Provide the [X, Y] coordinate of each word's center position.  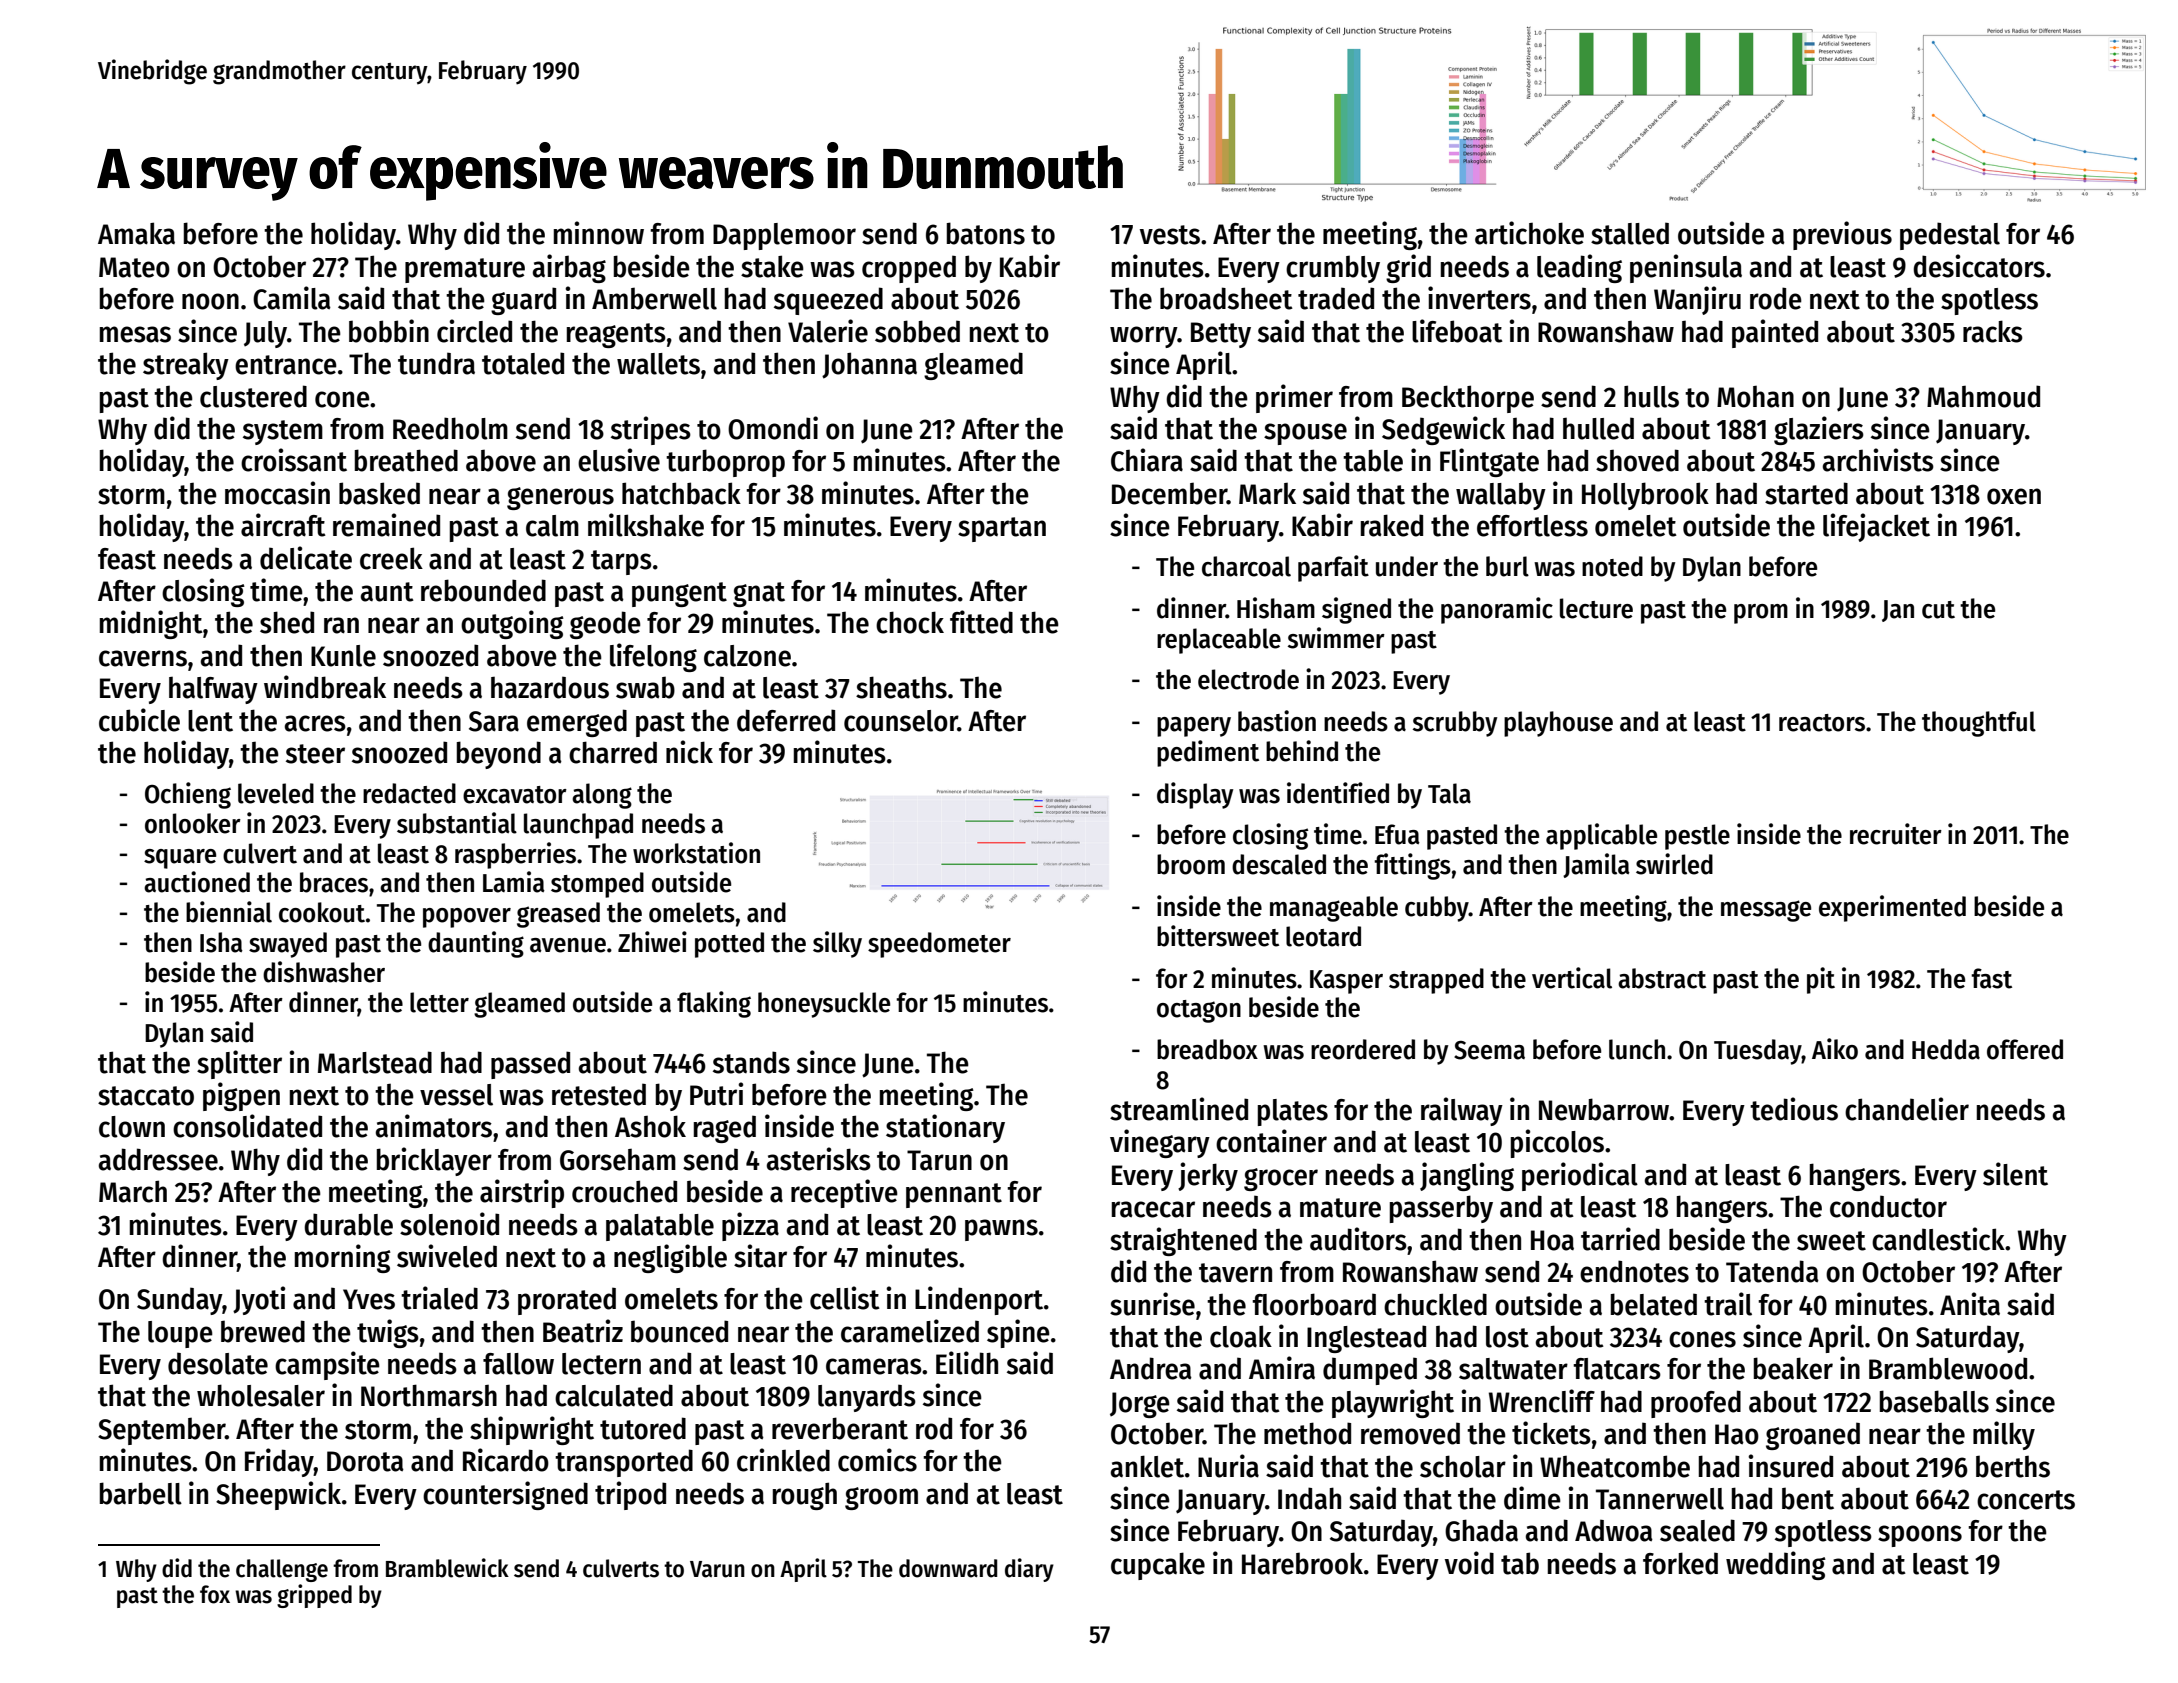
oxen [2014, 496]
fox [215, 1594]
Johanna [869, 365]
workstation [696, 853]
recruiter [1896, 834]
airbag [569, 268]
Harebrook [1302, 1563]
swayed [288, 945]
